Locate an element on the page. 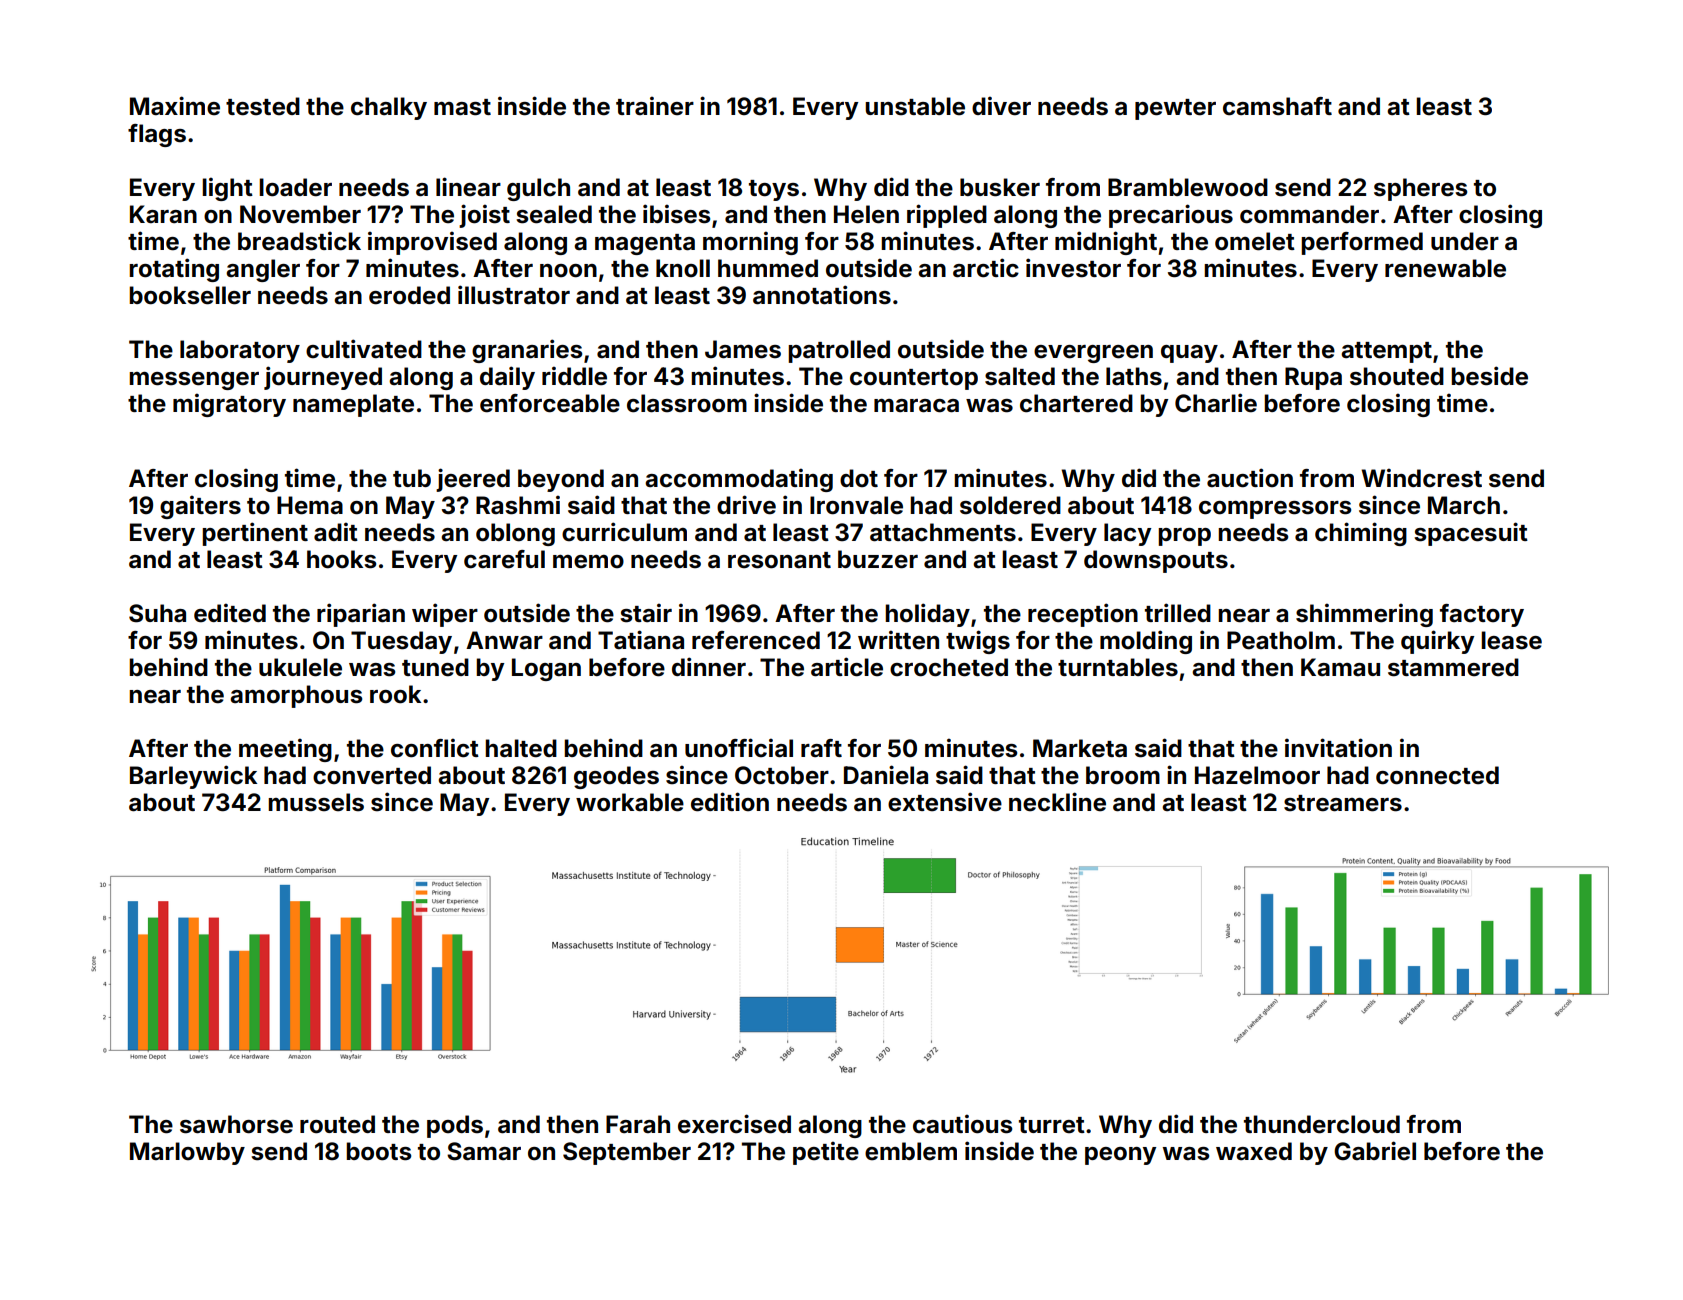 Image resolution: width=1683 pixels, height=1300 pixels. petite is located at coordinates (826, 1153).
